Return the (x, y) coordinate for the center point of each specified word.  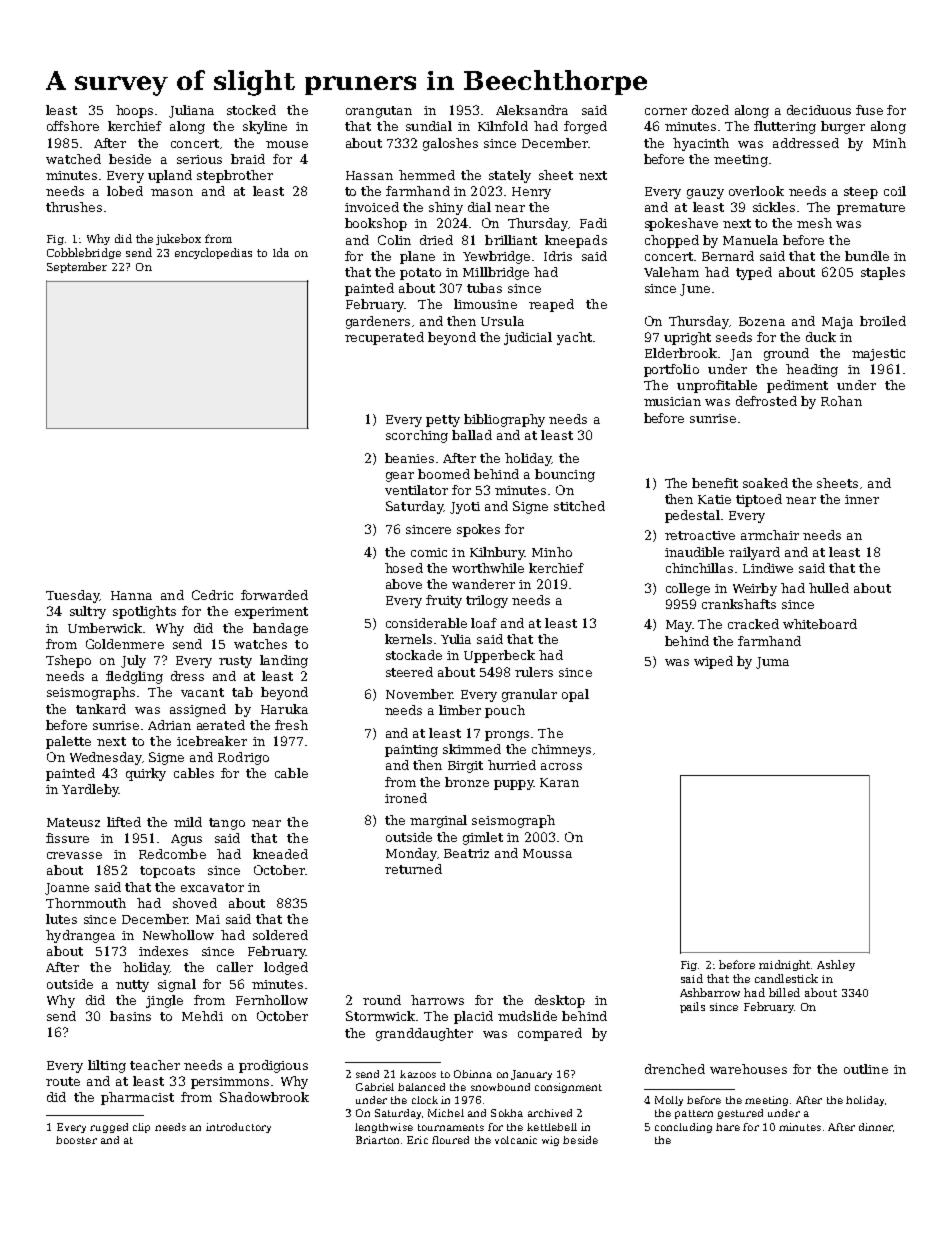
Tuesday (73, 596)
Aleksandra (532, 110)
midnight (784, 965)
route (63, 1081)
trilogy (487, 601)
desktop (560, 1001)
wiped (713, 662)
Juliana (191, 111)
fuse (869, 110)
